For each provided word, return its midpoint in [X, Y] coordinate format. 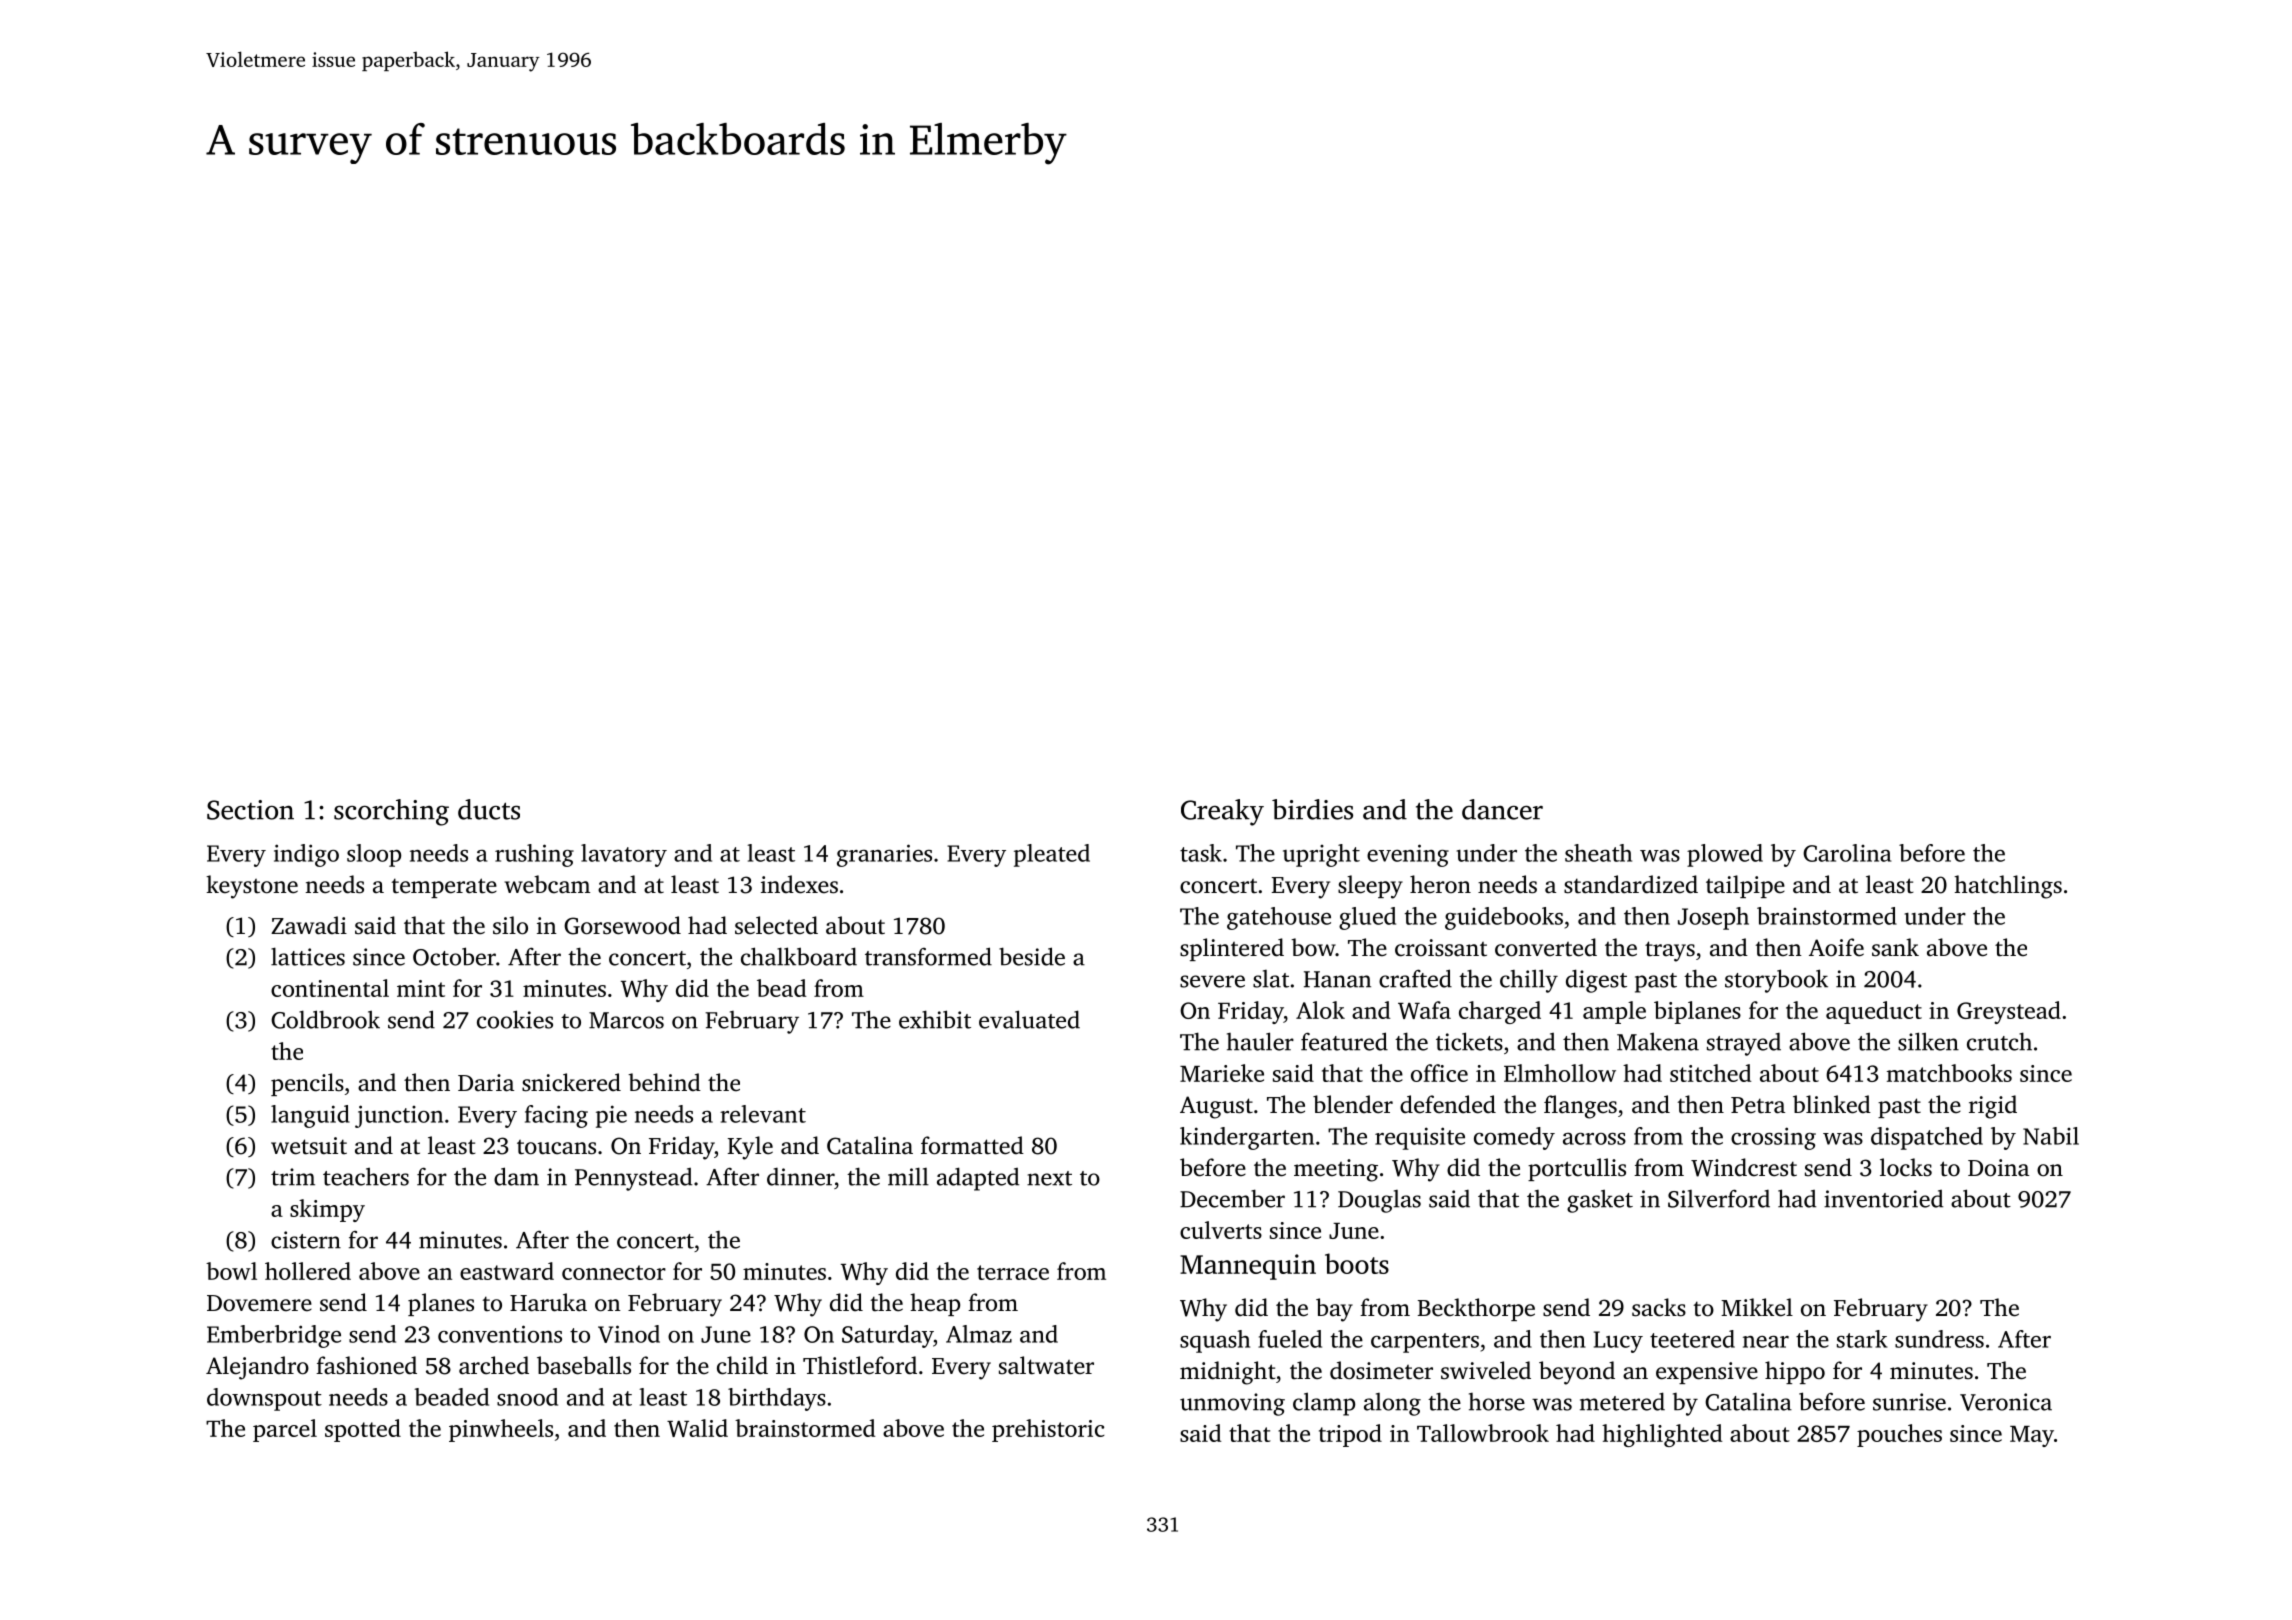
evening [1408, 855]
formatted [972, 1145]
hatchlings [2008, 887]
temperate [444, 888]
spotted [363, 1430]
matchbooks [1949, 1073]
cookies [515, 1019]
